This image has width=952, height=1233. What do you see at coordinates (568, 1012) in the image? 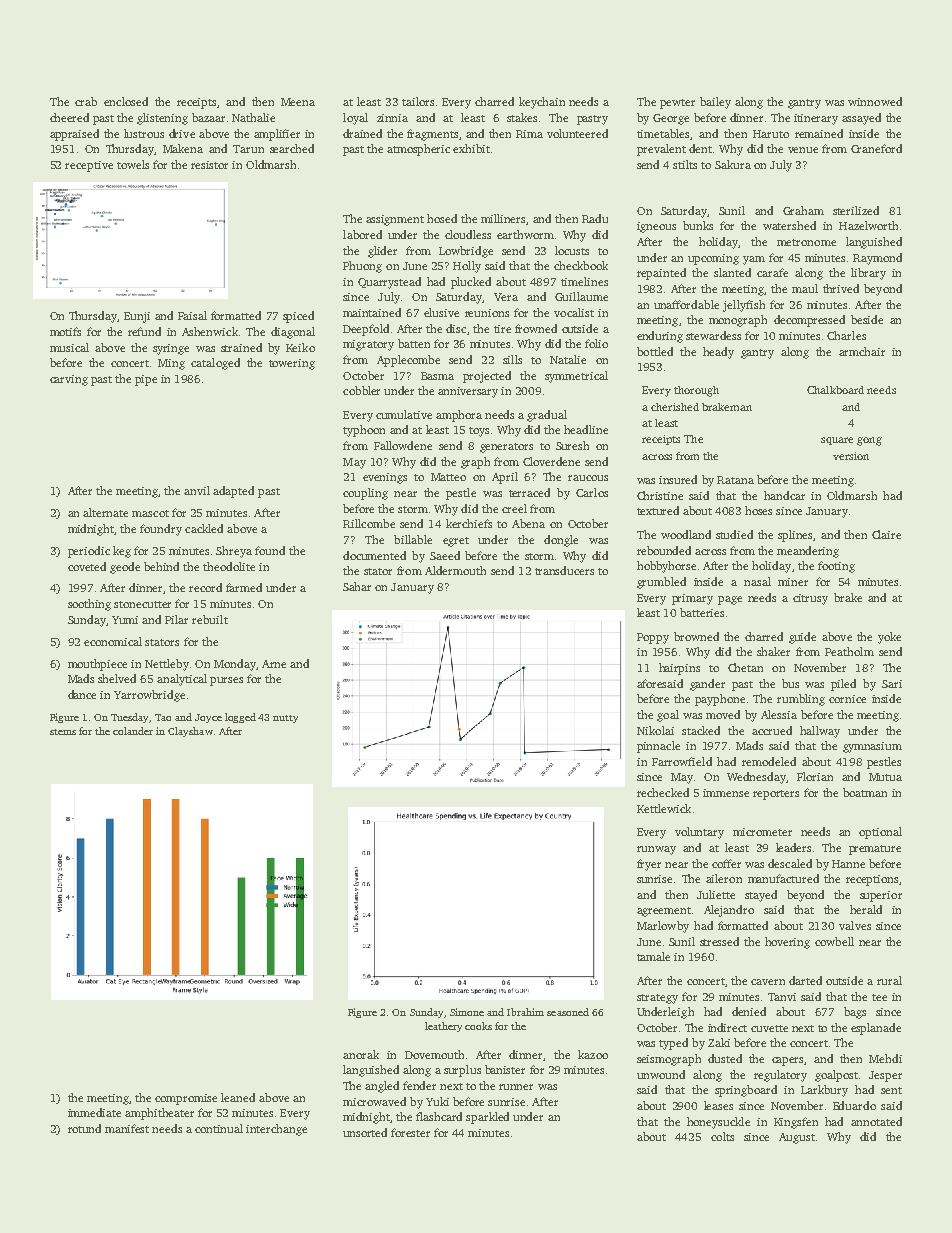
I see `seasoned` at bounding box center [568, 1012].
